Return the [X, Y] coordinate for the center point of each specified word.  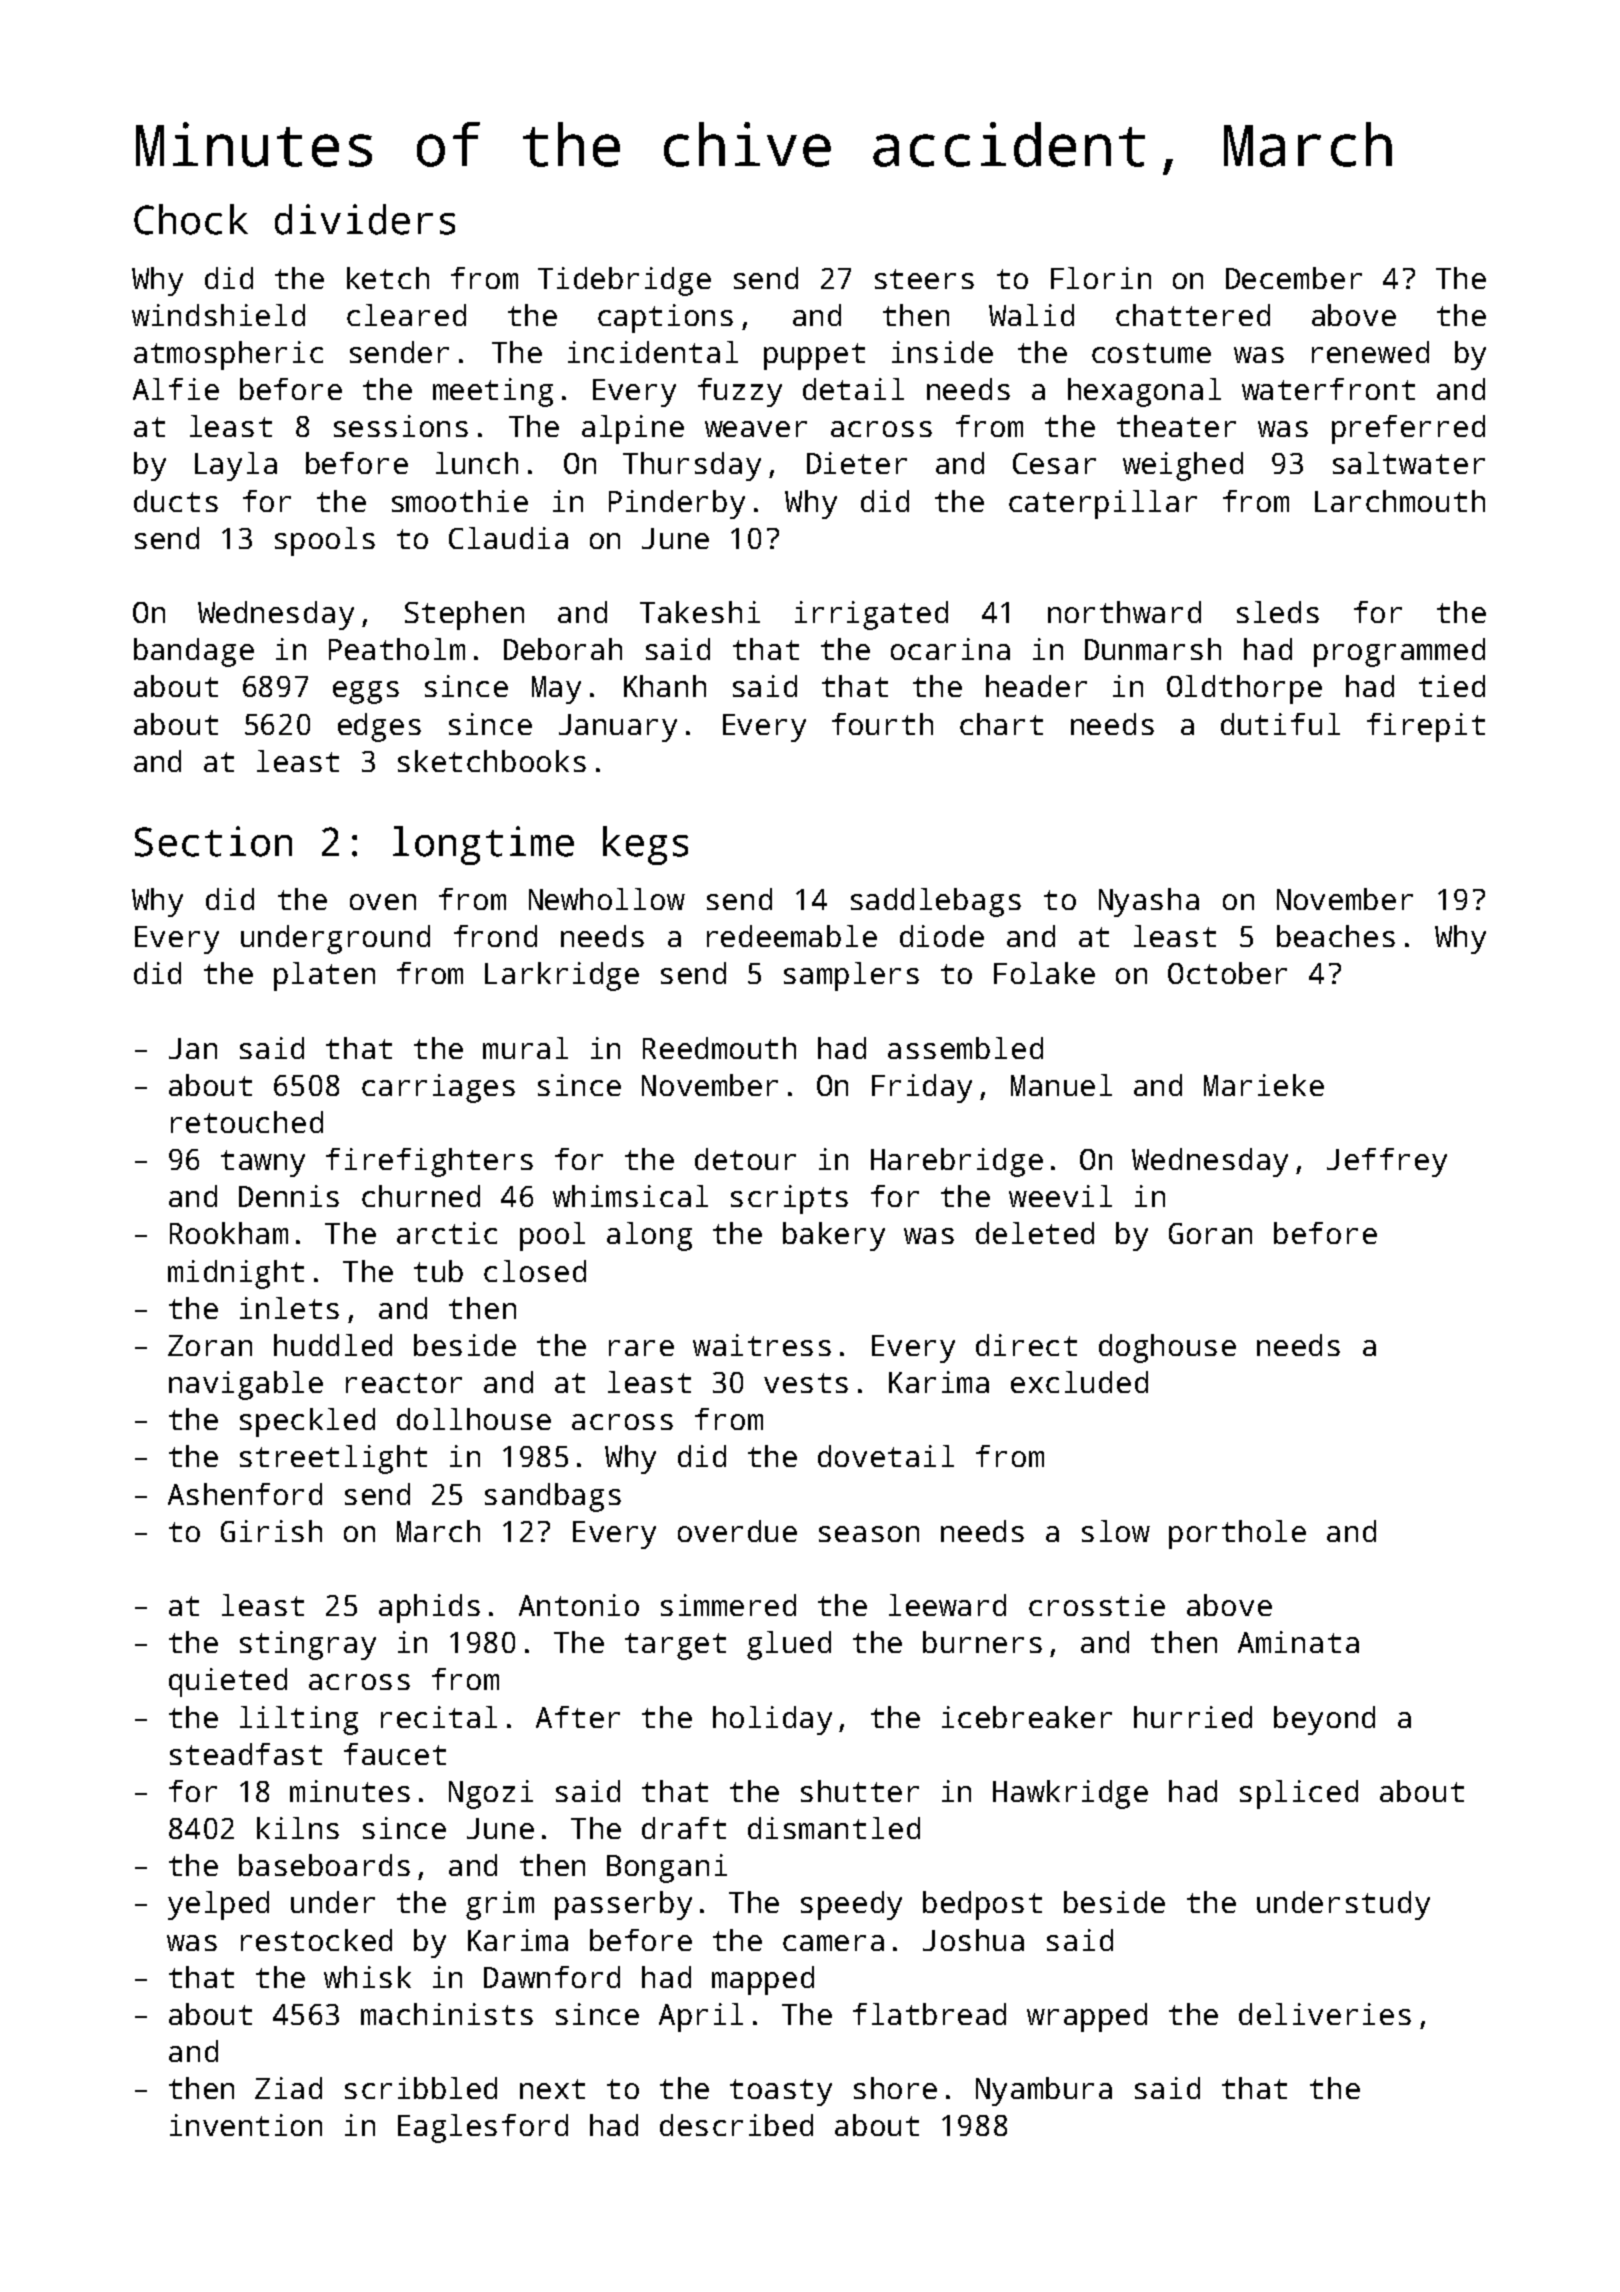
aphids [429, 1608]
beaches [1336, 936]
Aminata [1298, 1642]
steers [924, 279]
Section [213, 841]
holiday [772, 1720]
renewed [1370, 352]
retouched [247, 1122]
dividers [365, 219]
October [1227, 973]
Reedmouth [719, 1048]
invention [246, 2125]
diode [942, 936]
